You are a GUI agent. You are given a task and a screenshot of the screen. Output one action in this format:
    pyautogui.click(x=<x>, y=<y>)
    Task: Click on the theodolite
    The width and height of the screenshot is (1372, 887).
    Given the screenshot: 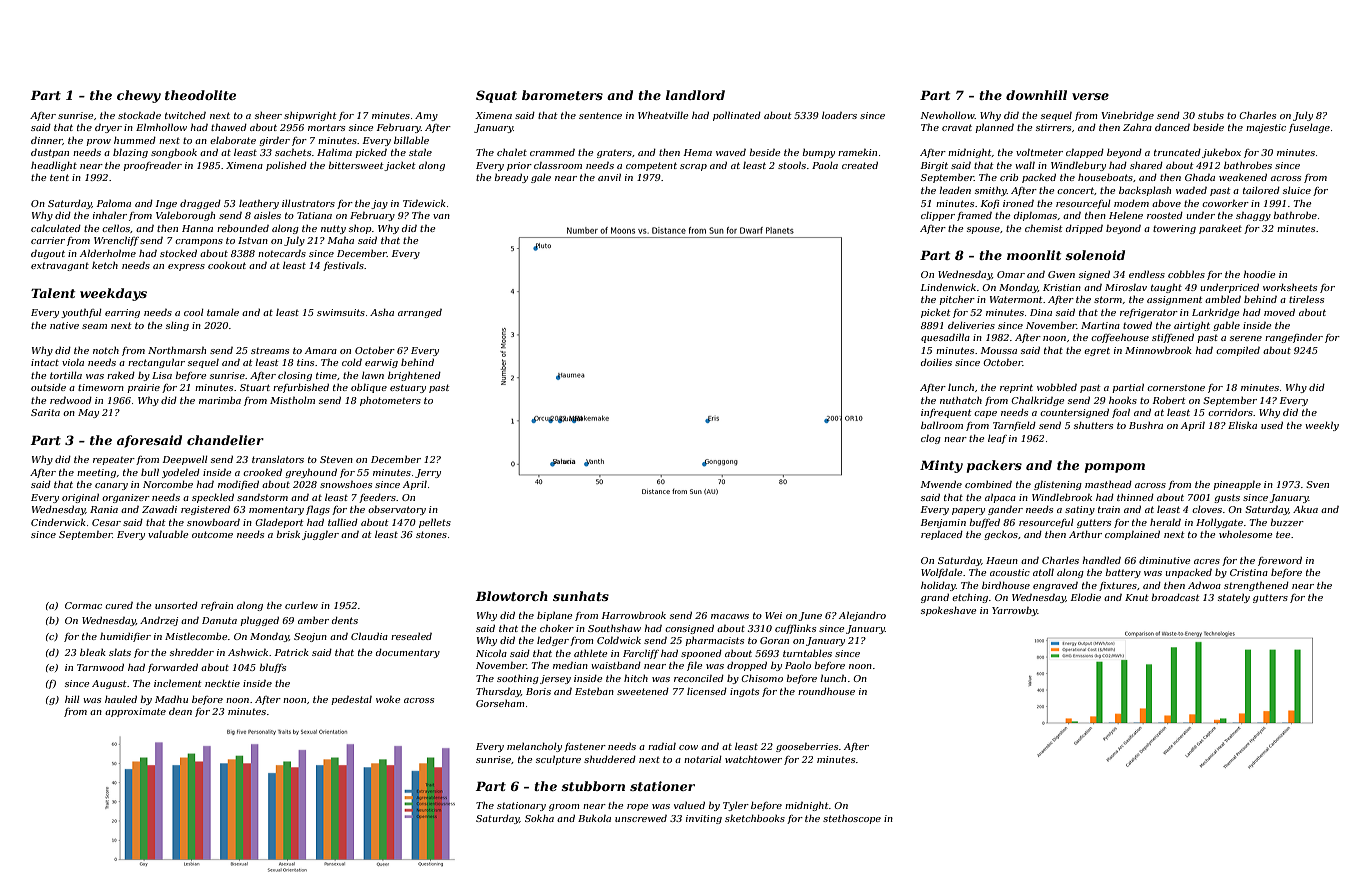 What is the action you would take?
    pyautogui.click(x=200, y=95)
